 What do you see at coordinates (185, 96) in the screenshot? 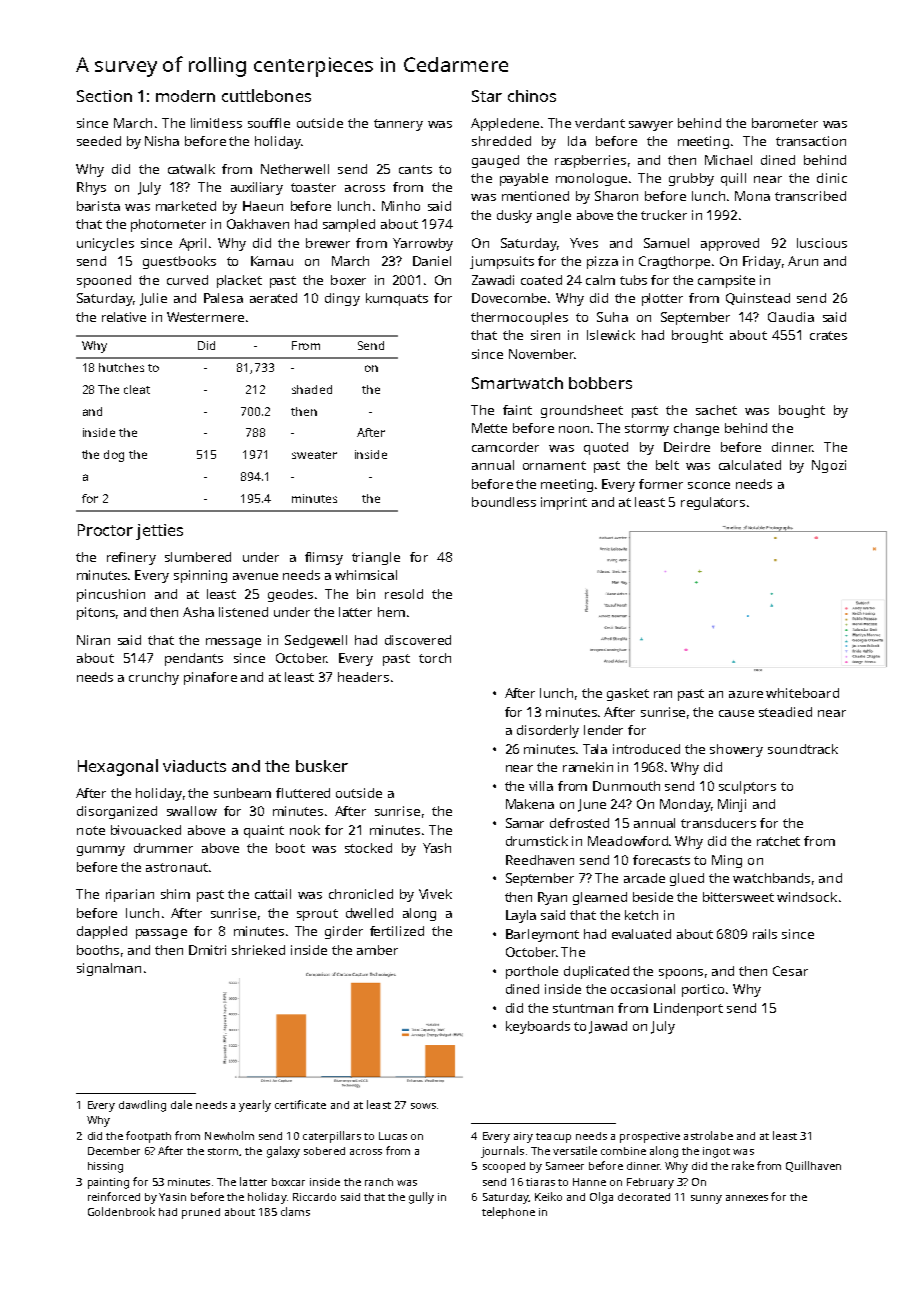
I see `modern` at bounding box center [185, 96].
